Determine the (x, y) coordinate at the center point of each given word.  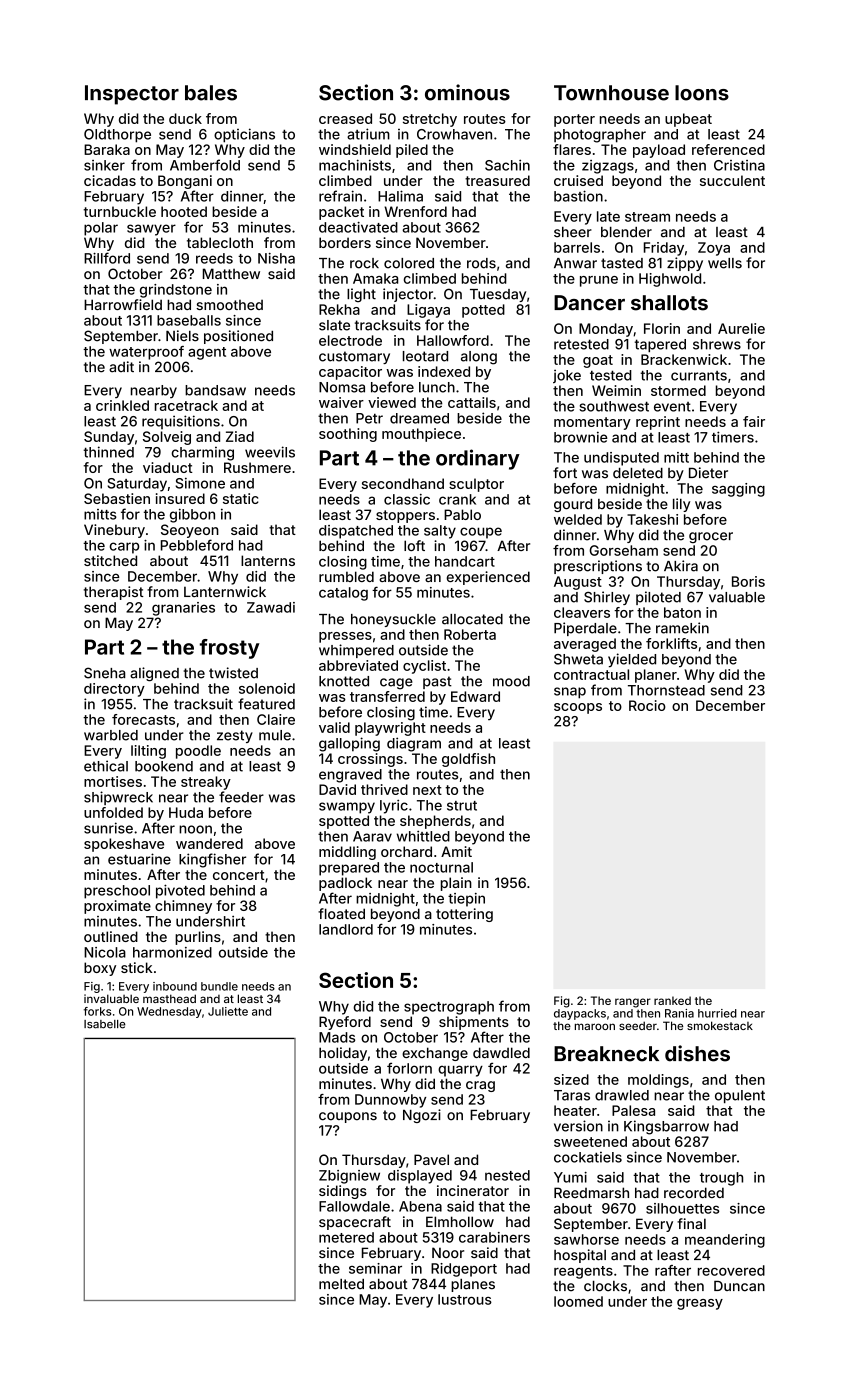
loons (702, 93)
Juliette (228, 1011)
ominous (467, 92)
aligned (154, 674)
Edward (475, 696)
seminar (375, 1268)
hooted (184, 211)
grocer (711, 537)
